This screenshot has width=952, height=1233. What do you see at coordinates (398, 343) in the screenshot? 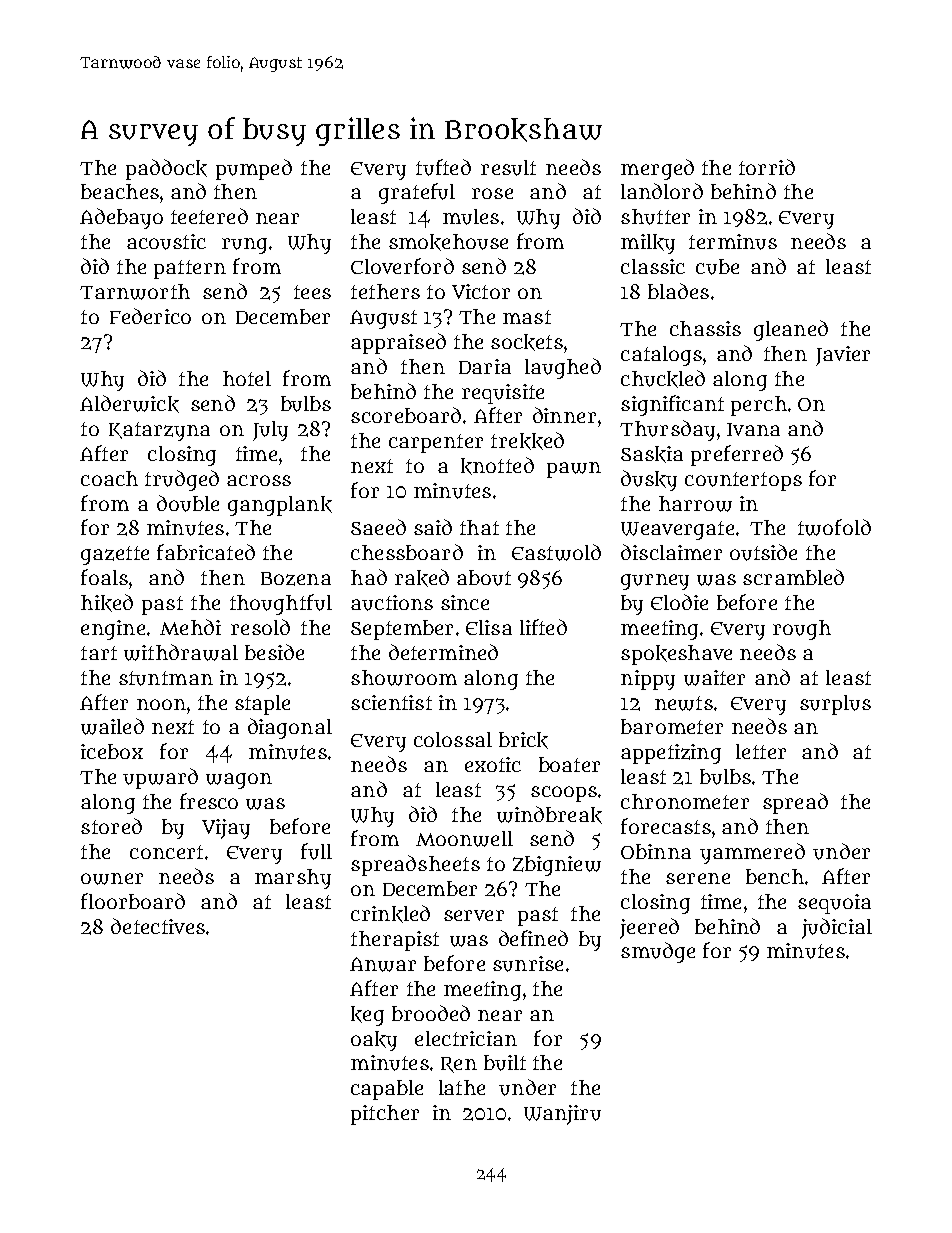
I see `appraised` at bounding box center [398, 343].
